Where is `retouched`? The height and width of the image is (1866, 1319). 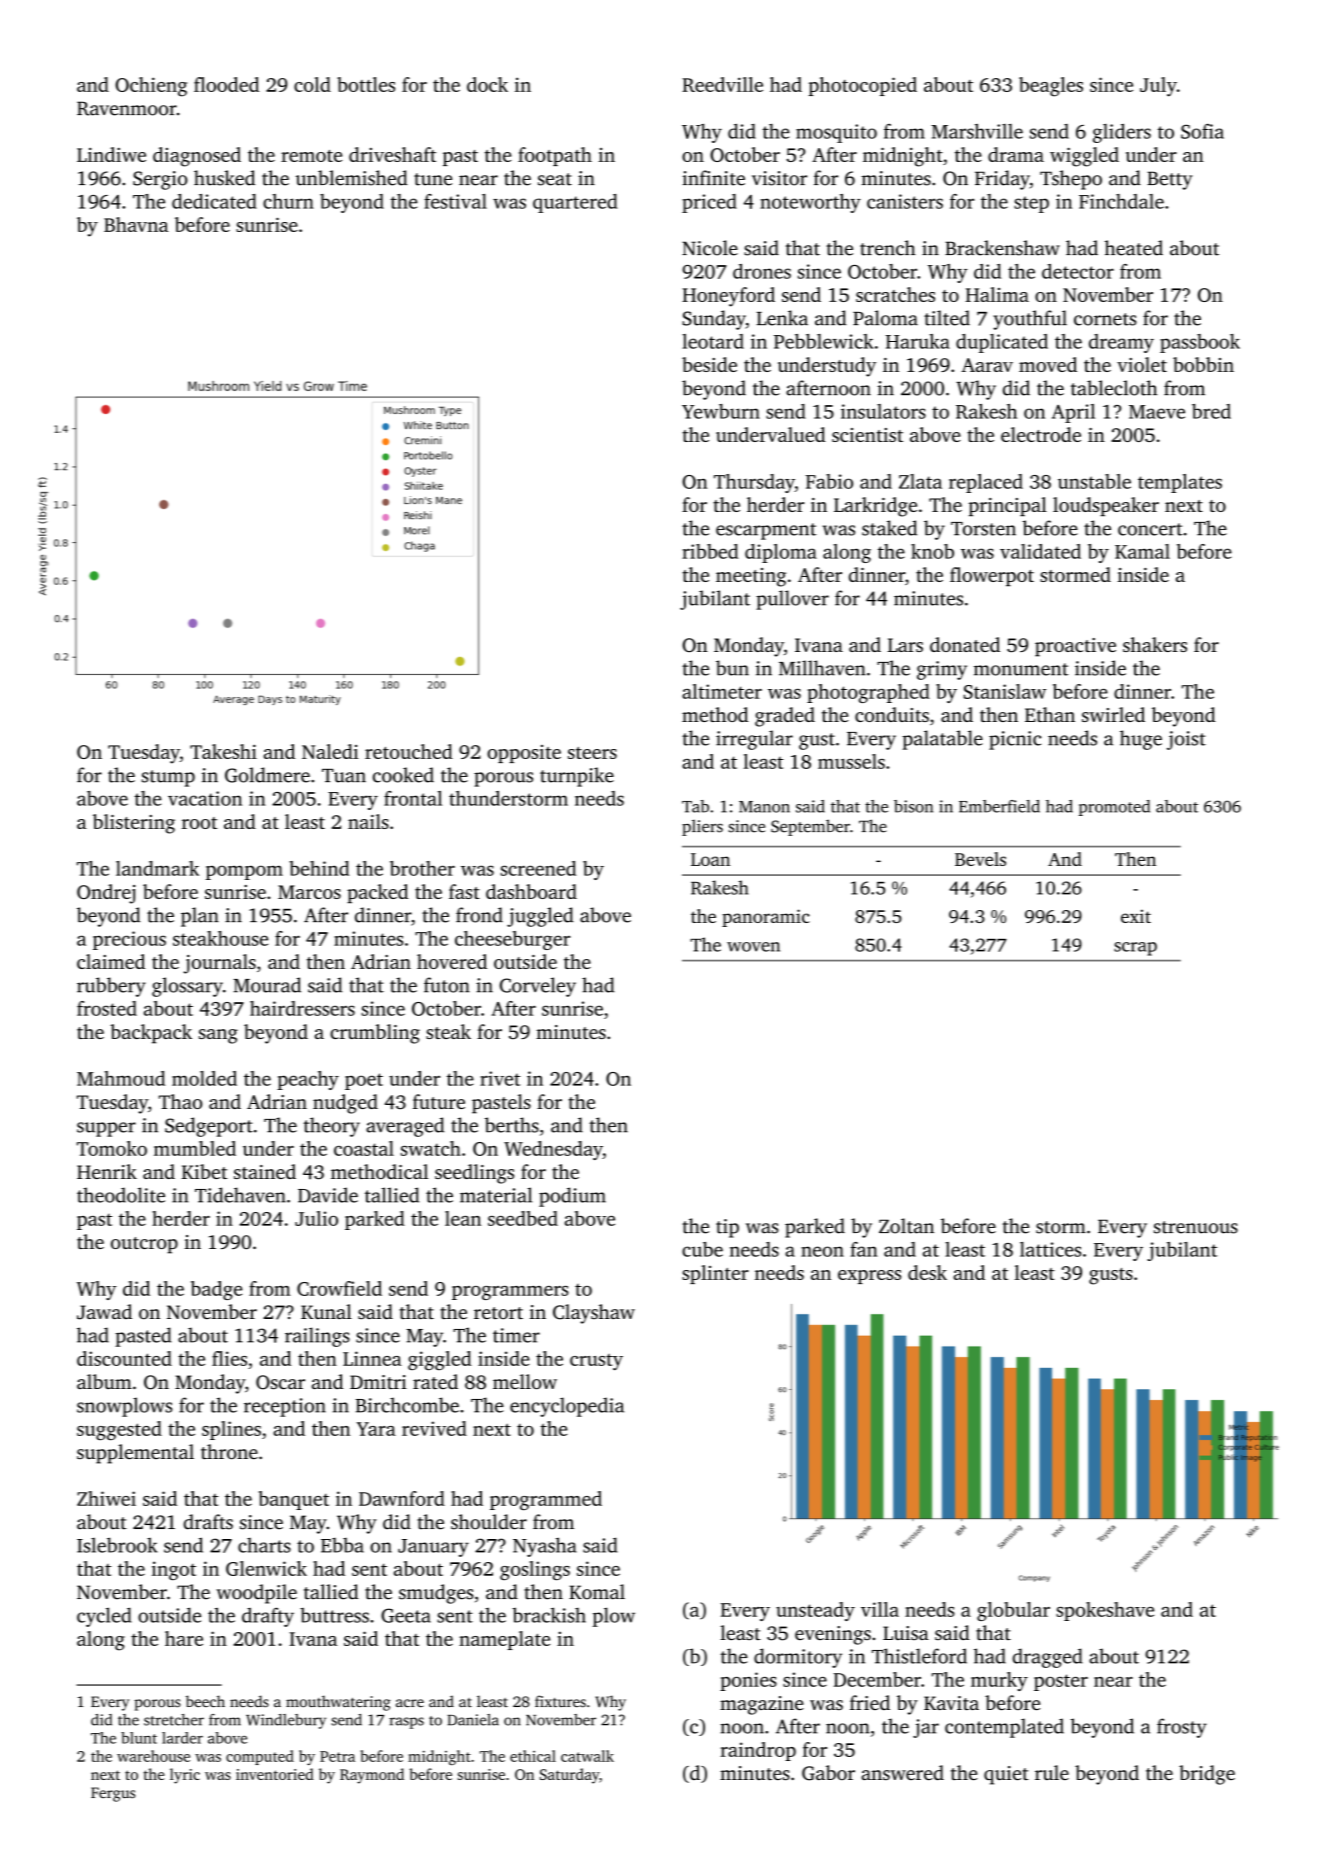
retouched is located at coordinates (409, 751).
